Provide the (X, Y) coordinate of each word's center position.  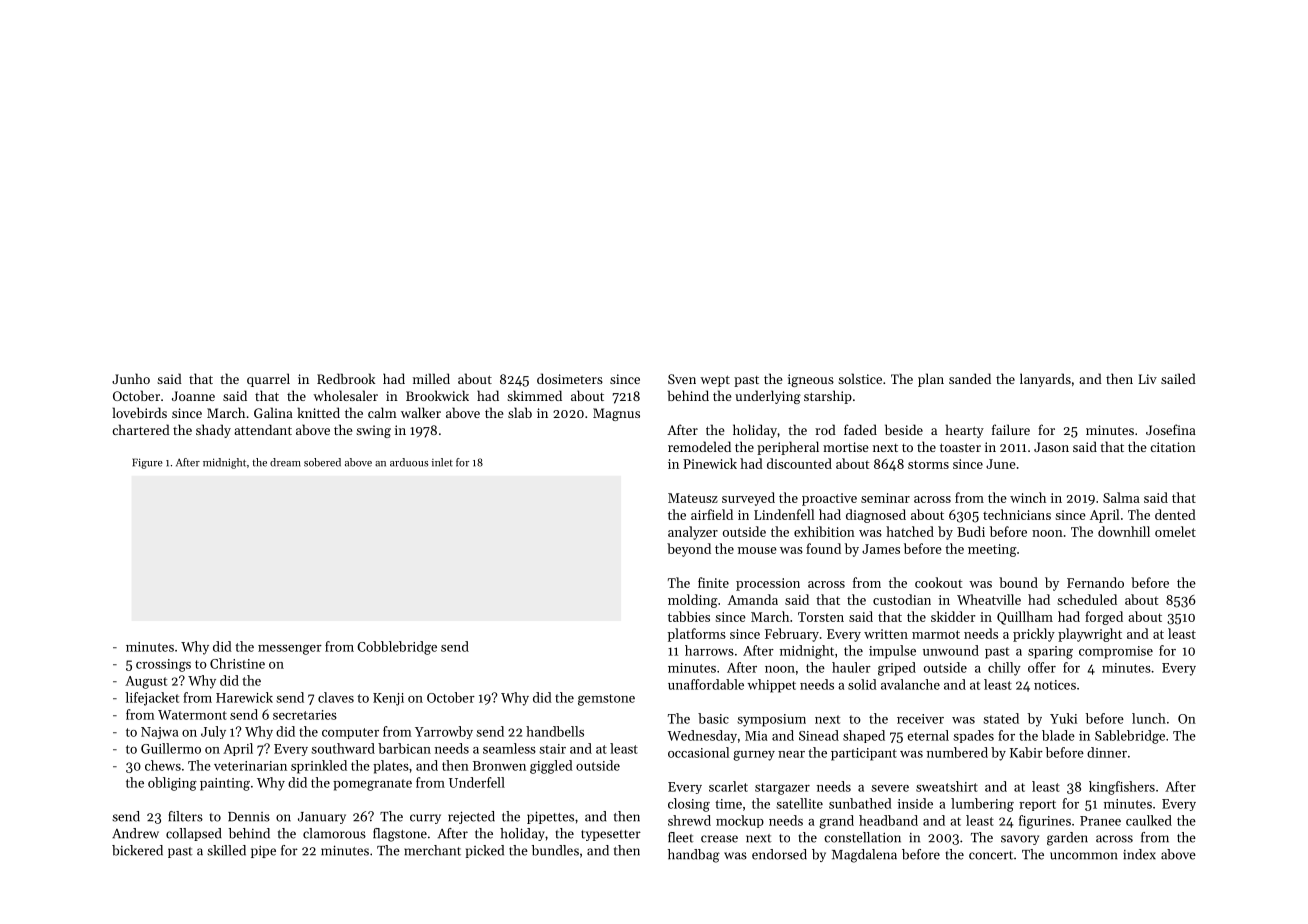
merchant (432, 850)
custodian (902, 599)
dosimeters (570, 378)
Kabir (1026, 752)
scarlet (728, 786)
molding (693, 601)
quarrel (268, 380)
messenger (290, 650)
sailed (1178, 378)
